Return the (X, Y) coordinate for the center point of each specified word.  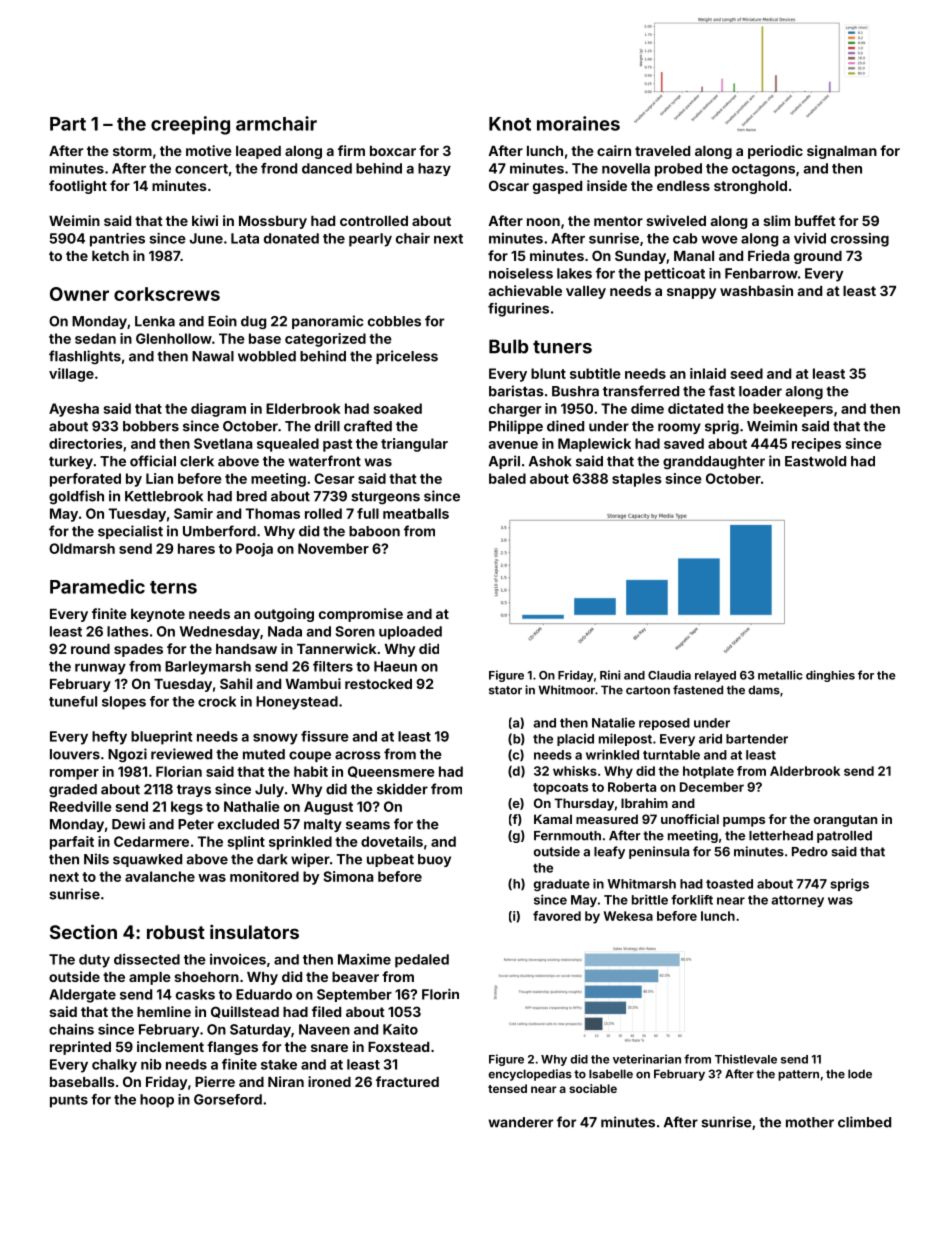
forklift (692, 899)
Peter (196, 824)
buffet (815, 220)
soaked (398, 408)
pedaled (422, 961)
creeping (190, 125)
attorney (797, 901)
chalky (114, 1066)
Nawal (213, 356)
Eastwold (815, 461)
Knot (510, 124)
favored (557, 916)
